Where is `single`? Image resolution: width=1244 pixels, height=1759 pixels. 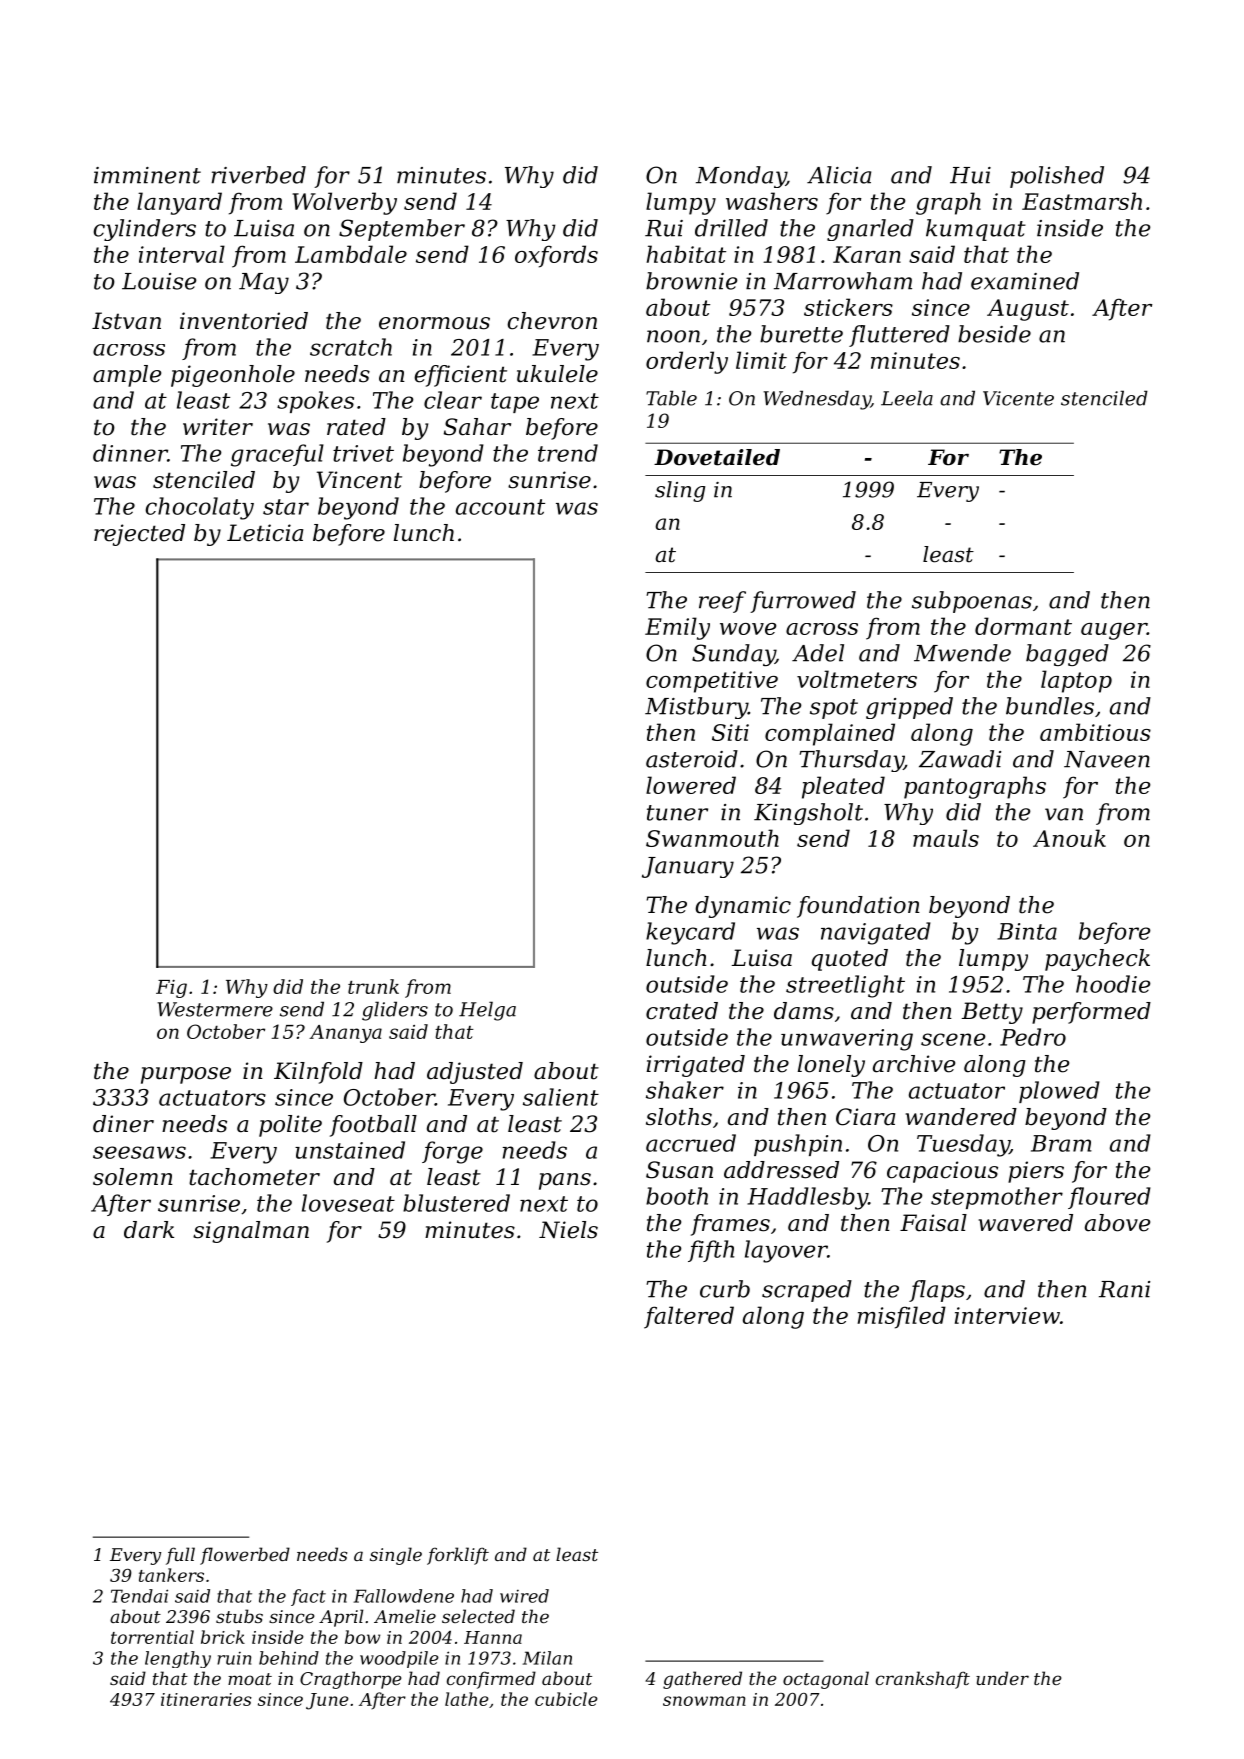
single is located at coordinates (396, 1556).
